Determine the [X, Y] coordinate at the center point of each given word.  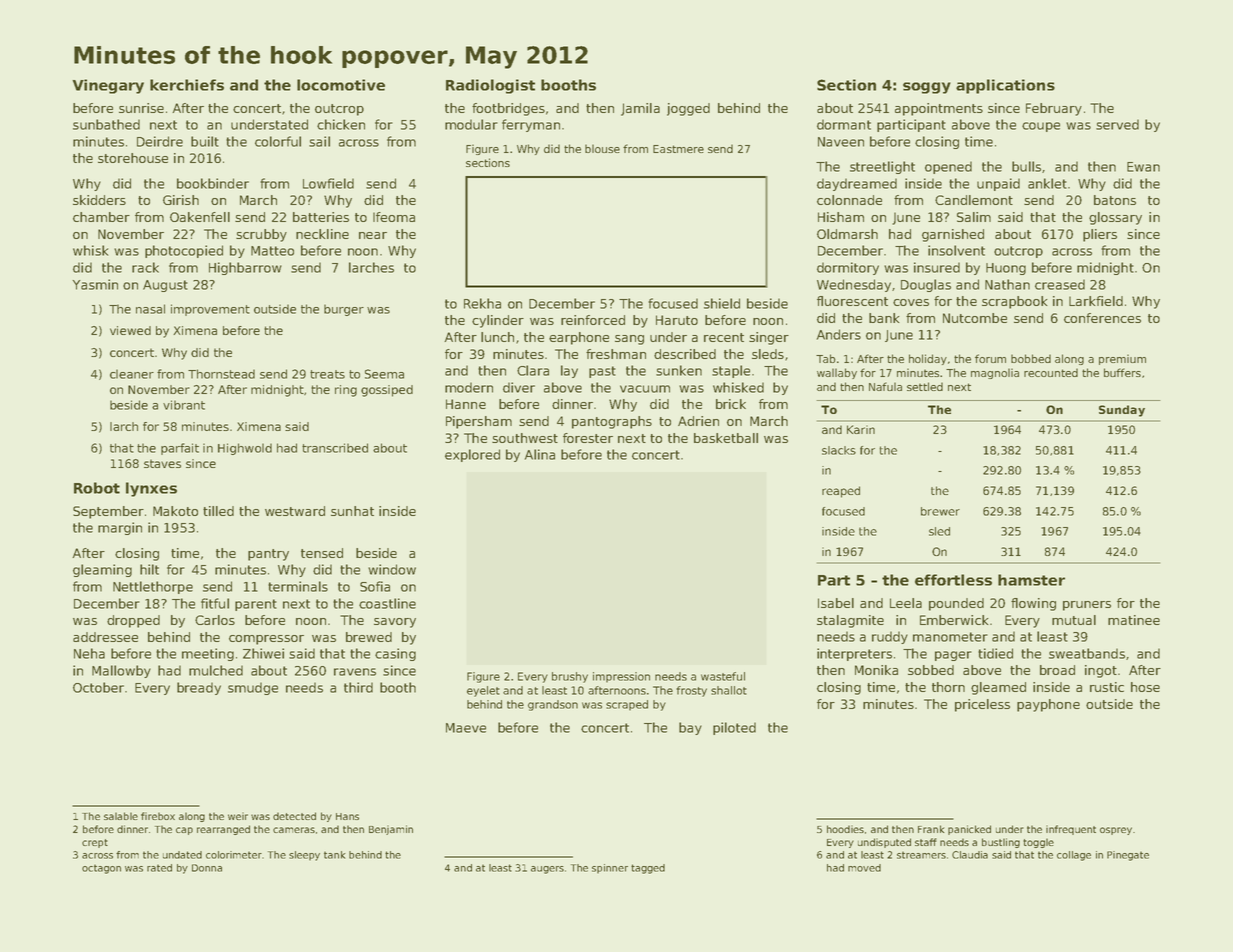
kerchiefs [187, 85]
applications [1005, 86]
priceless [982, 705]
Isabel [836, 603]
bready [199, 688]
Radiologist [490, 86]
